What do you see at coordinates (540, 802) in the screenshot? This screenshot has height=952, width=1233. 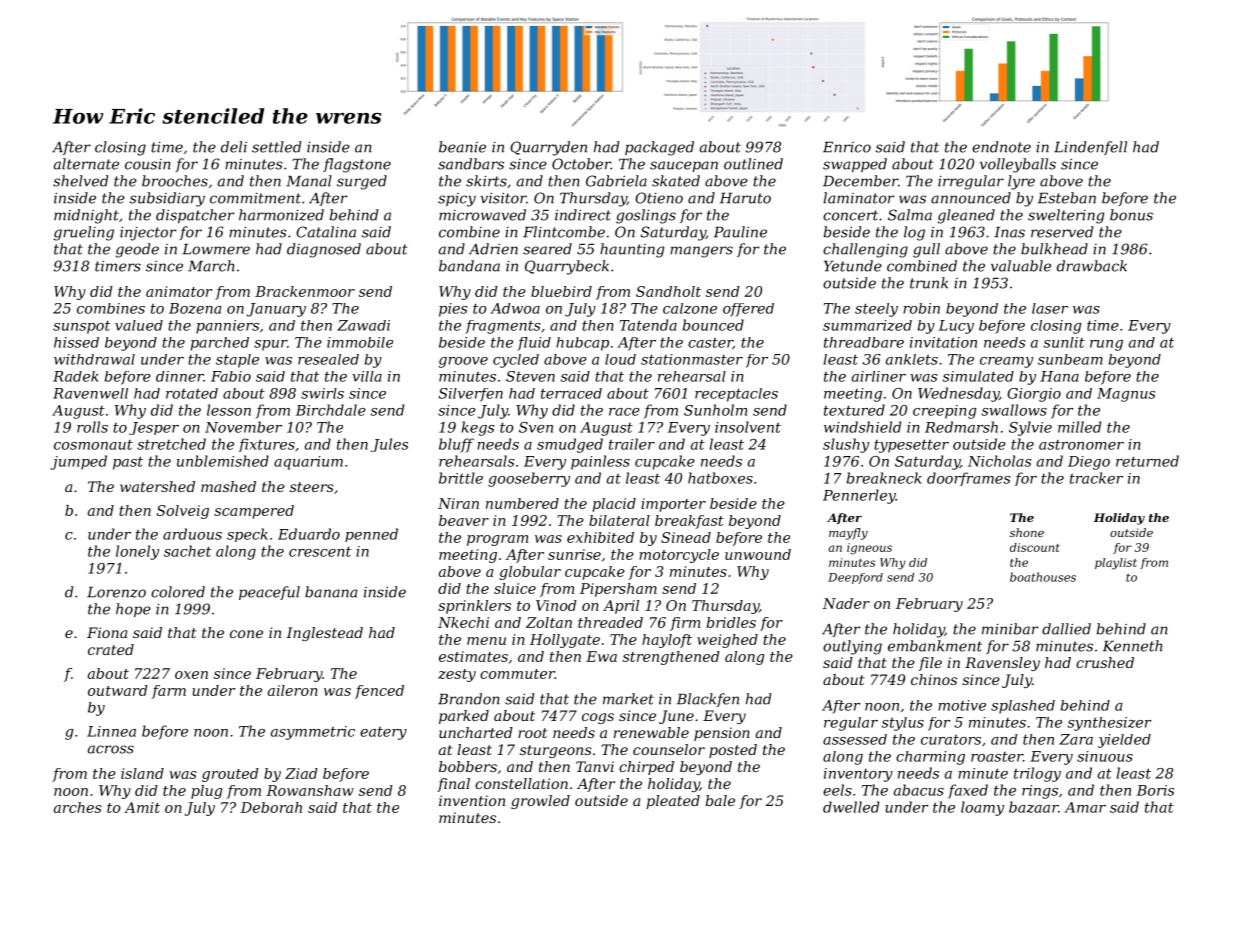 I see `growled` at bounding box center [540, 802].
